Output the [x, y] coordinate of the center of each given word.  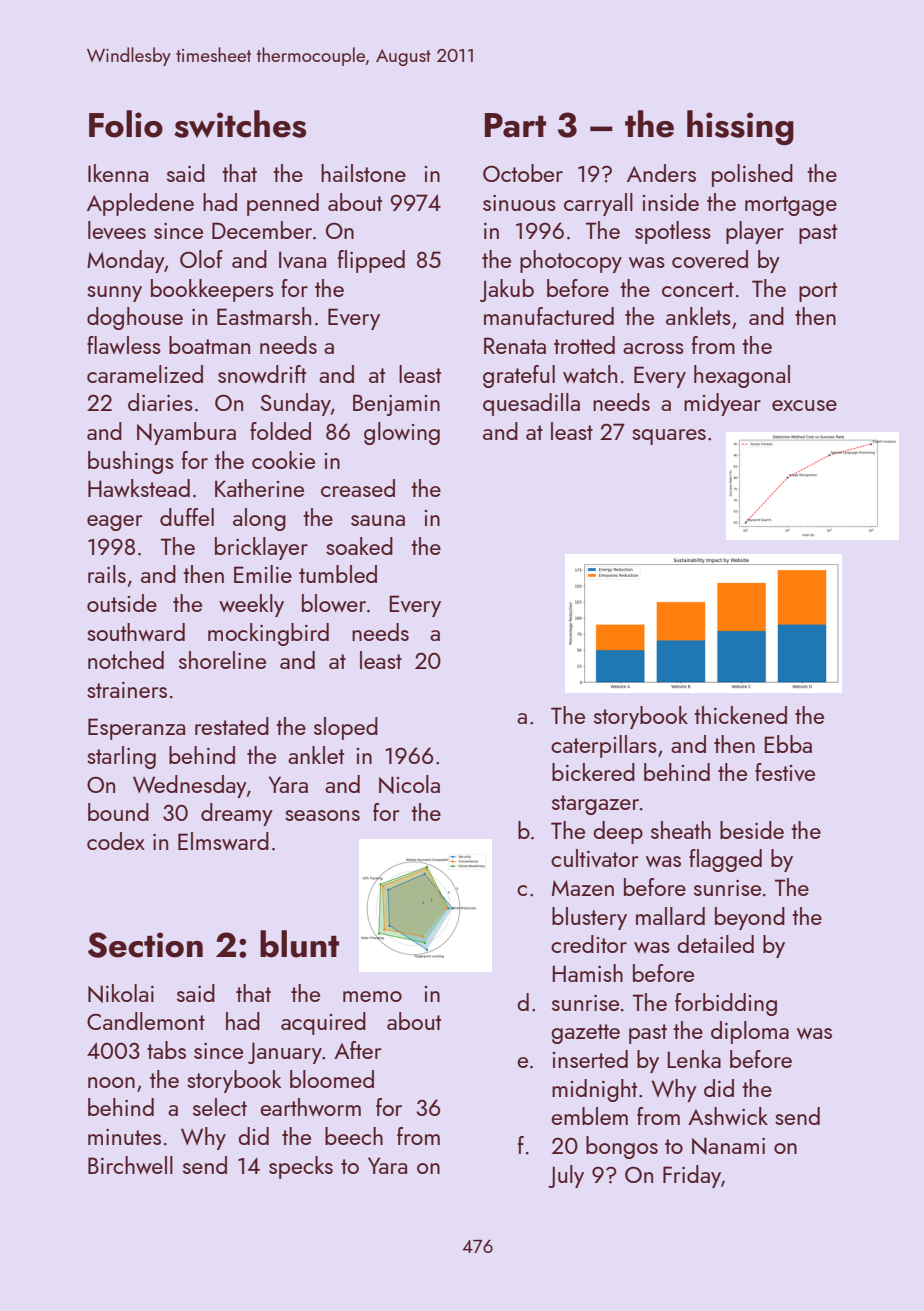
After [357, 1050]
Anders [661, 173]
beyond [750, 918]
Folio [126, 124]
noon [111, 1082]
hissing [740, 127]
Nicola [409, 784]
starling [121, 757]
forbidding [726, 1004]
